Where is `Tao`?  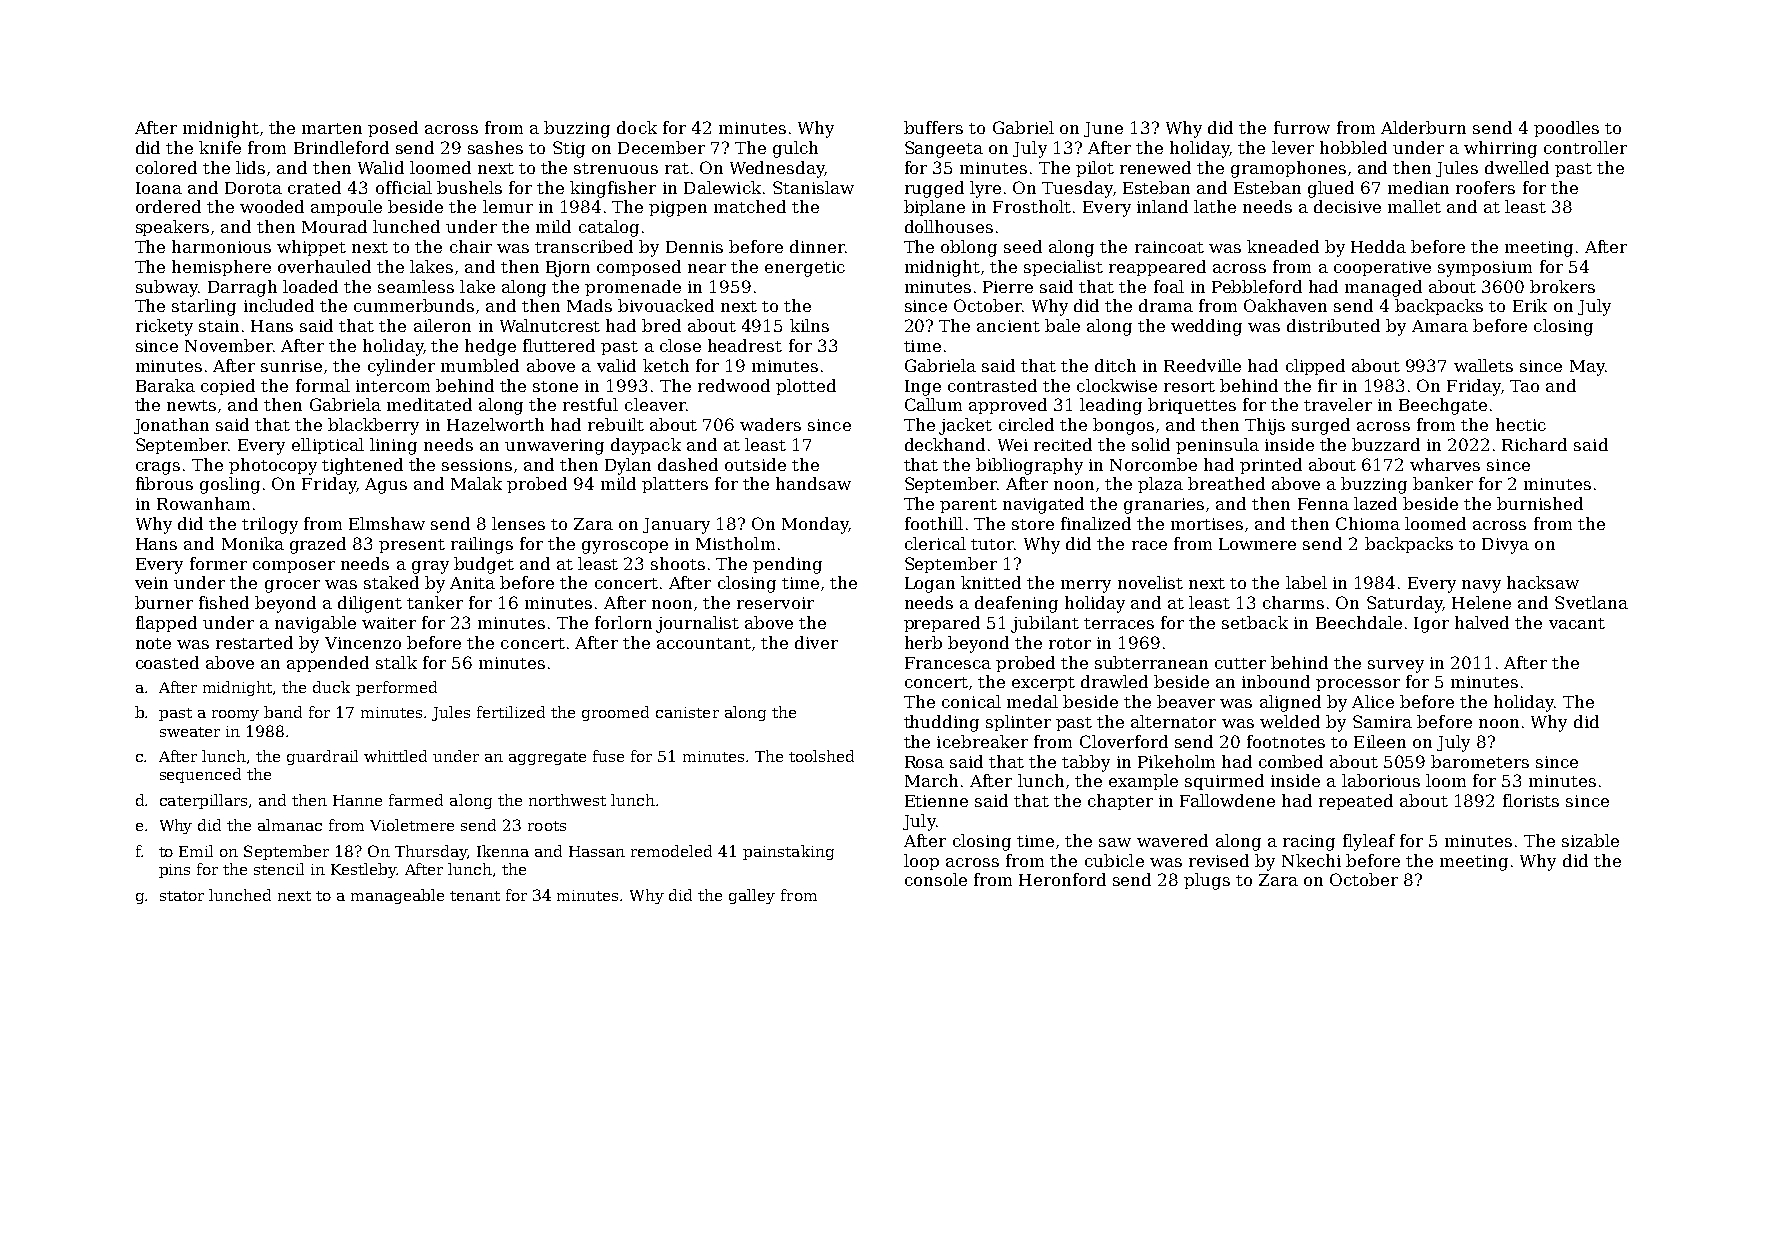 Tao is located at coordinates (1524, 386).
